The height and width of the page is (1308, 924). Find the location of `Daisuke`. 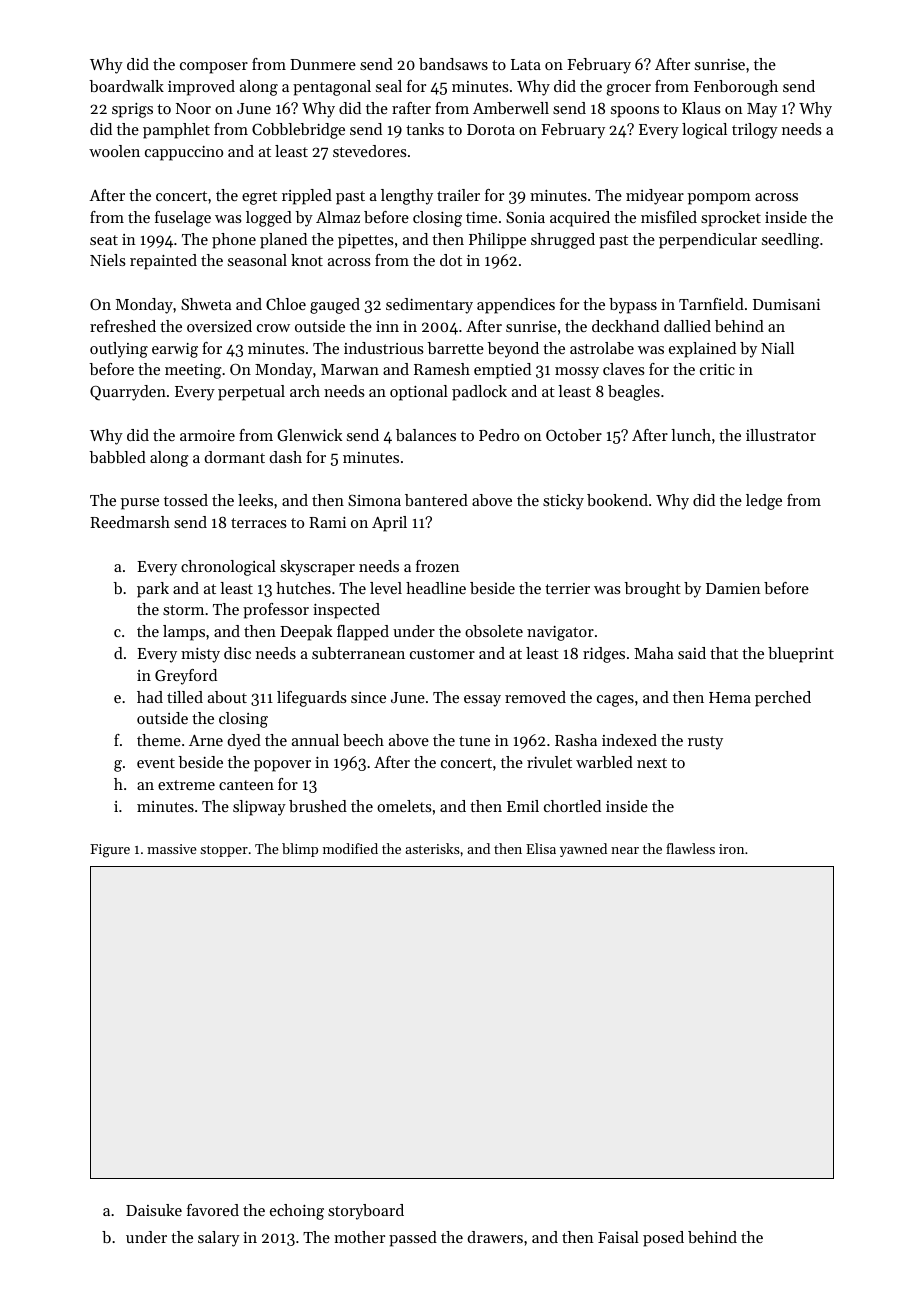

Daisuke is located at coordinates (154, 1210).
